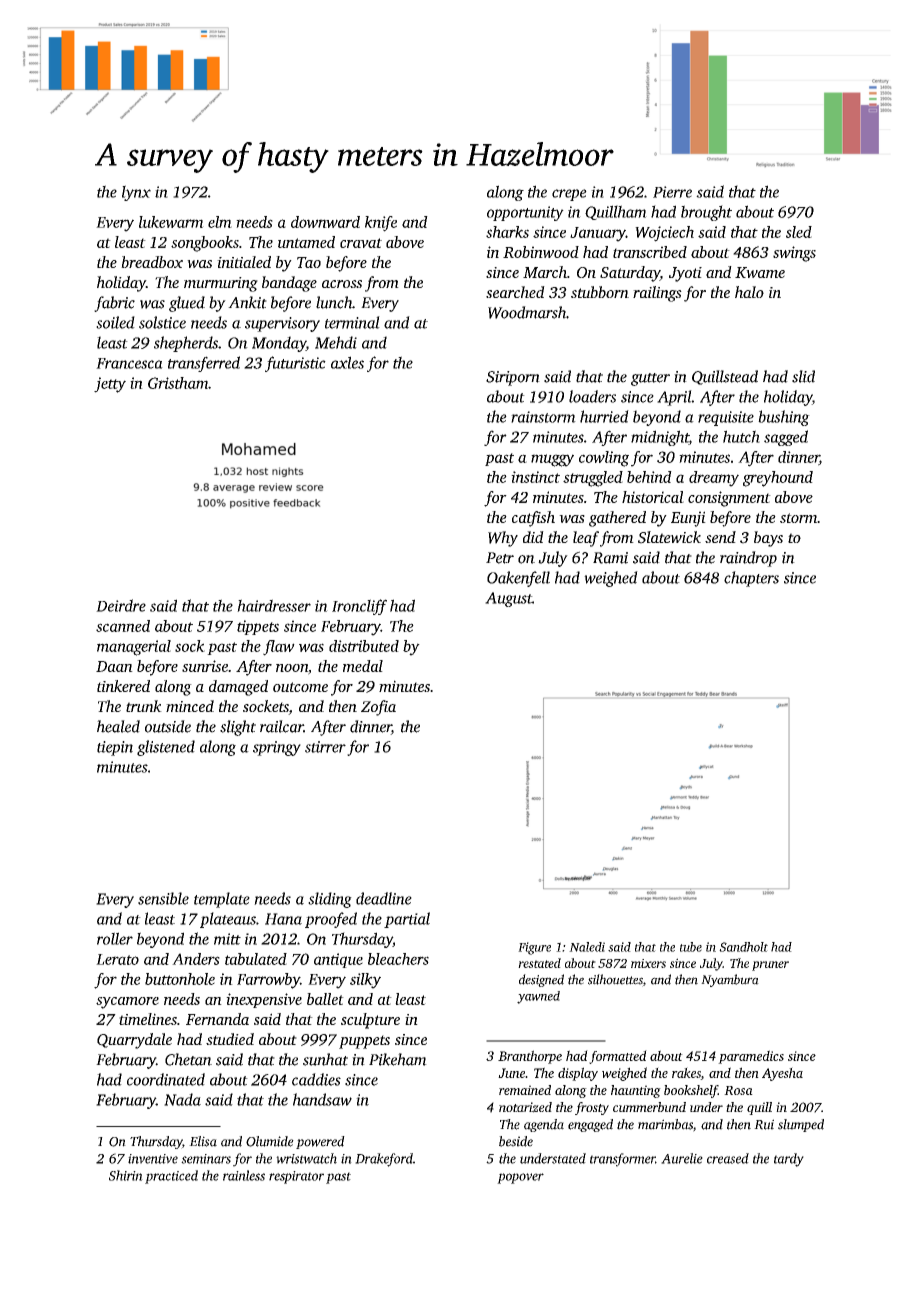 The image size is (924, 1311). What do you see at coordinates (760, 272) in the image?
I see `Kwame` at bounding box center [760, 272].
